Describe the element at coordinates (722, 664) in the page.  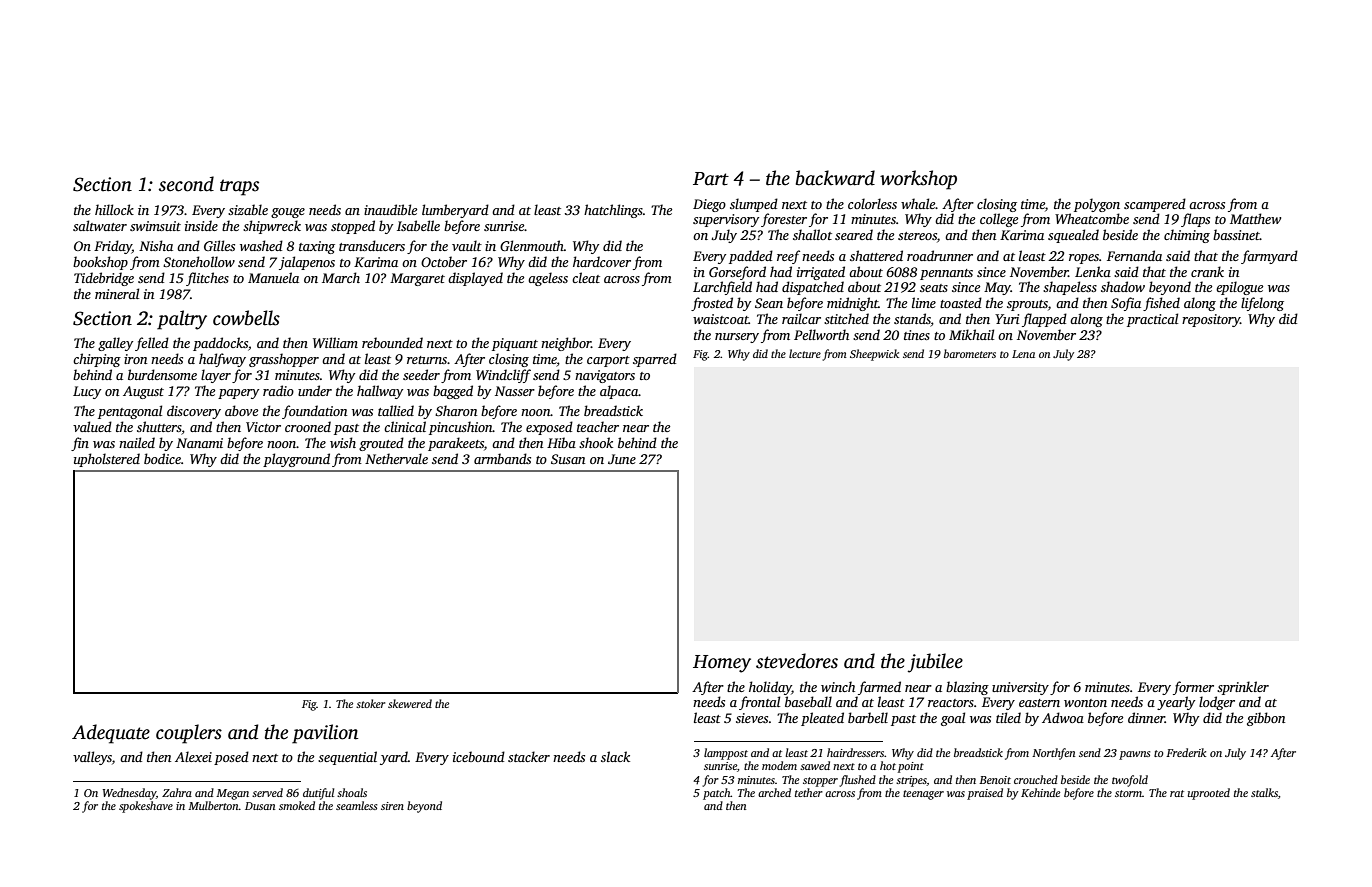
I see `Homey` at that location.
